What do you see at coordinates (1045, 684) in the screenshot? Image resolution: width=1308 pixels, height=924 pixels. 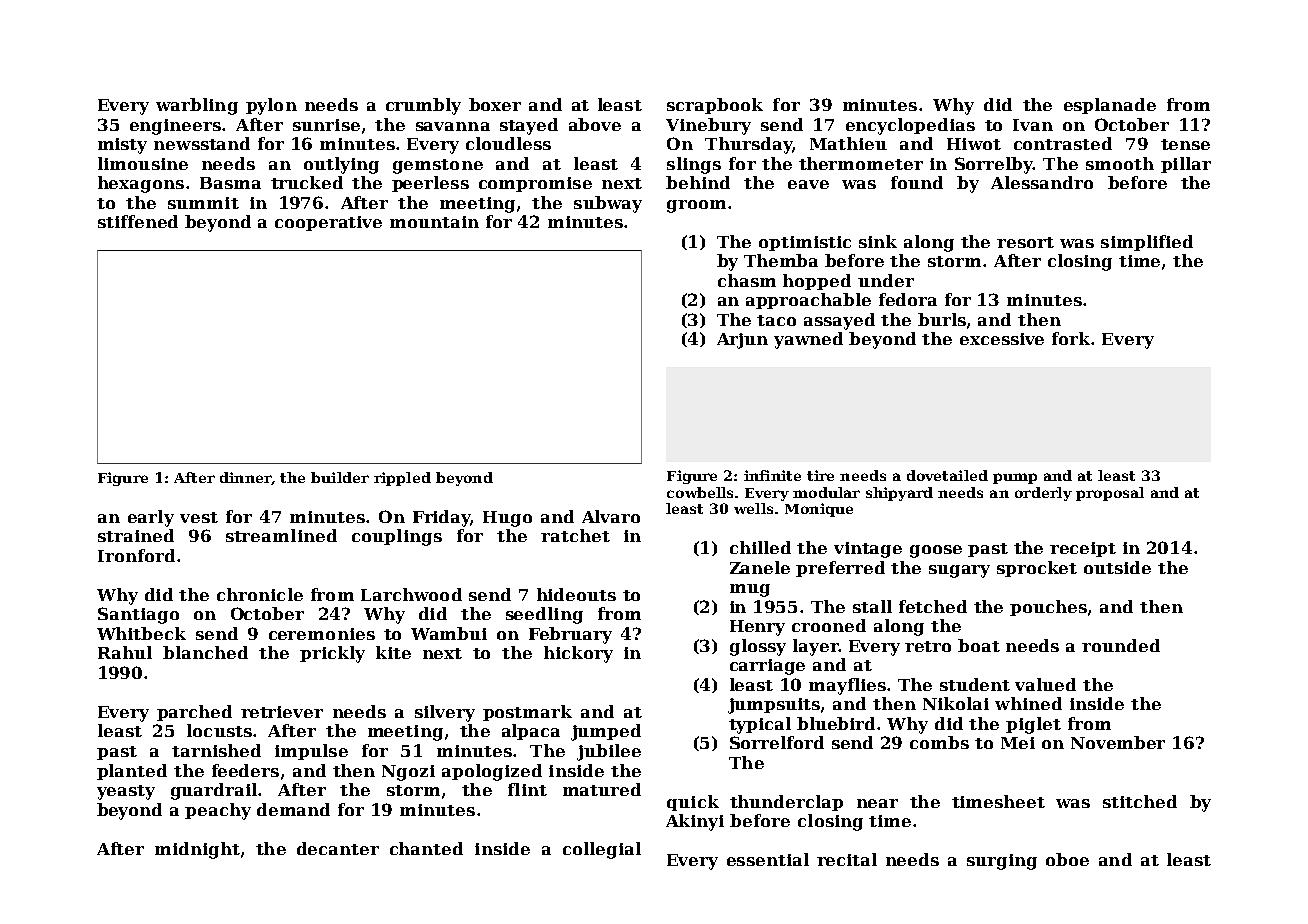 I see `valued` at bounding box center [1045, 684].
